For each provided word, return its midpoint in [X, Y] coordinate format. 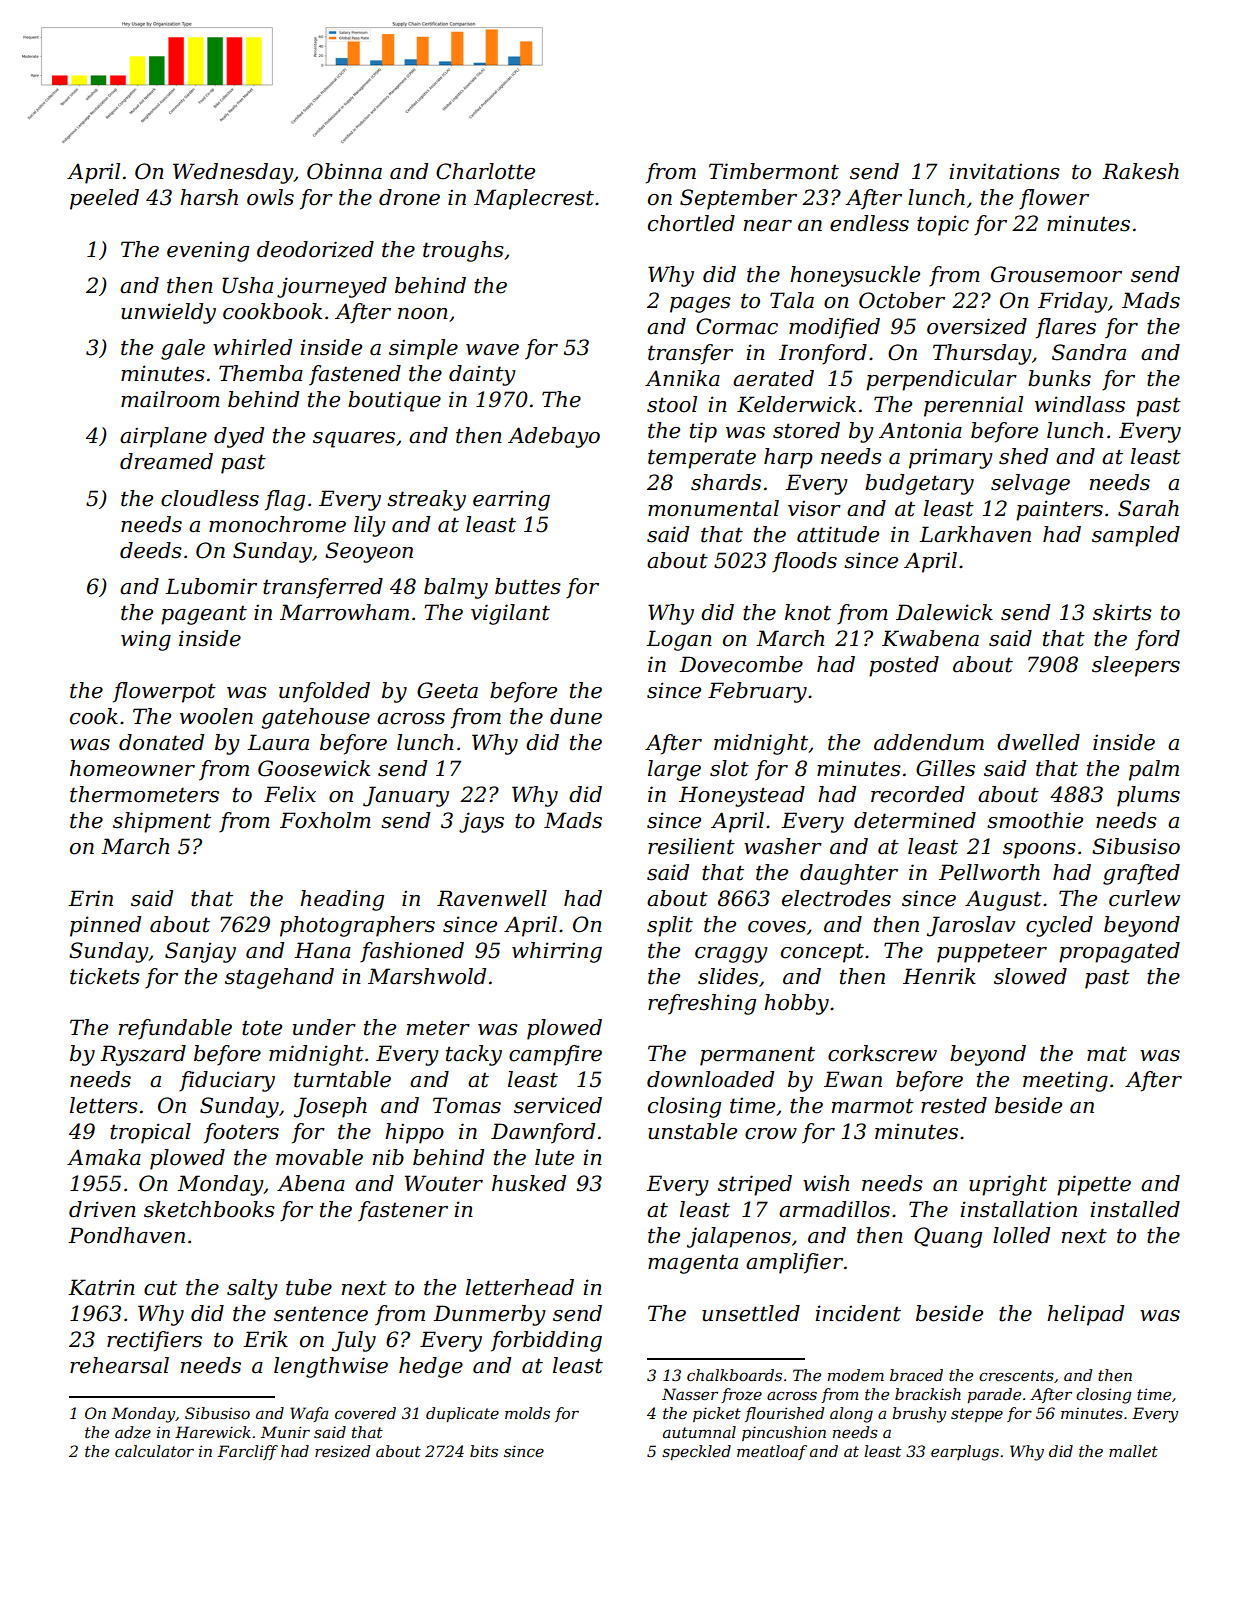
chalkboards [734, 1375]
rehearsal [119, 1365]
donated [161, 742]
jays [481, 822]
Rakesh [1140, 171]
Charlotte [485, 171]
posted [904, 666]
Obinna [344, 171]
